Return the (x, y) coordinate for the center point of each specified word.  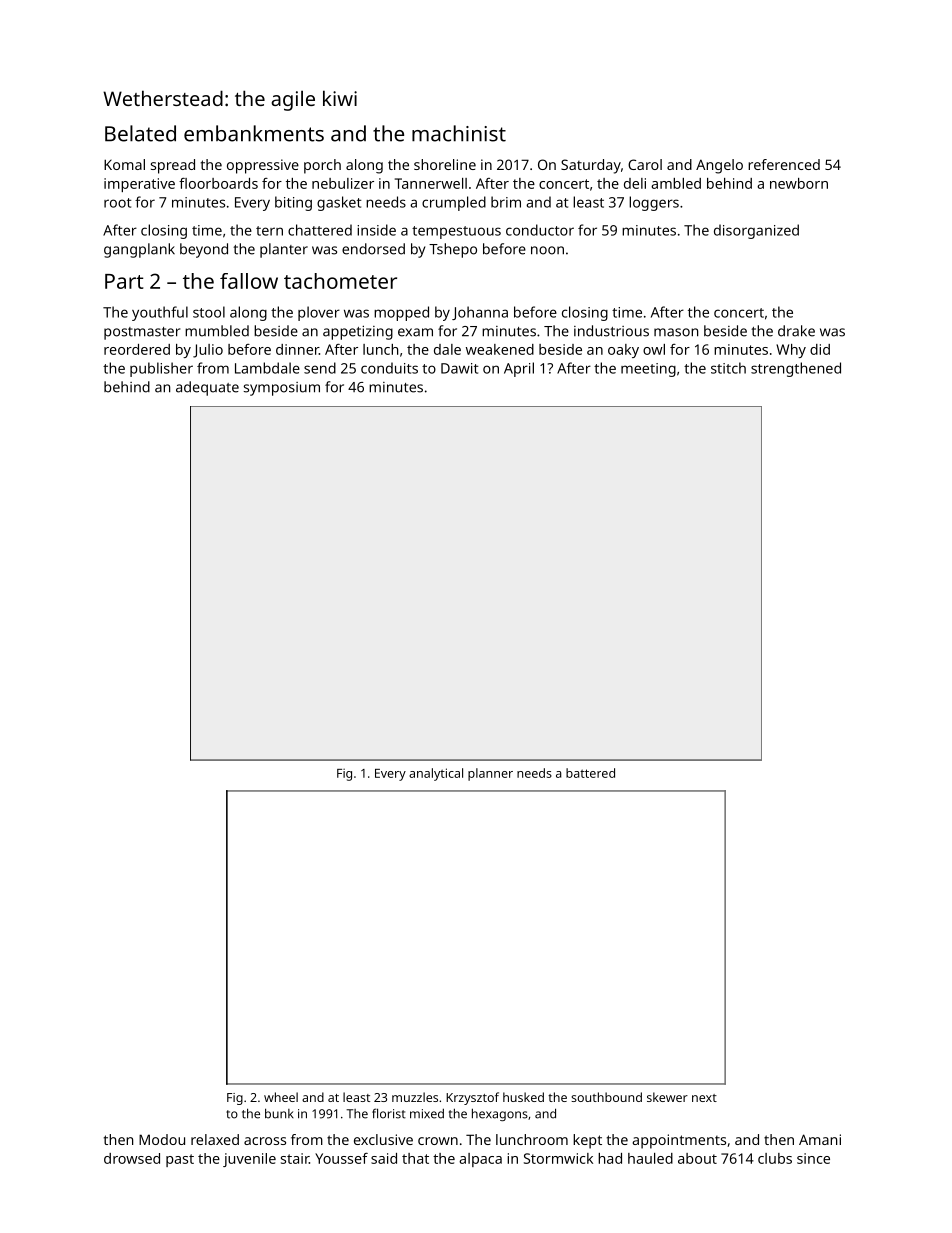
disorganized (756, 231)
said (384, 1158)
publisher (161, 369)
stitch (728, 368)
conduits (389, 368)
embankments (254, 133)
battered (590, 773)
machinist (459, 133)
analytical (436, 774)
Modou (162, 1139)
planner (490, 774)
